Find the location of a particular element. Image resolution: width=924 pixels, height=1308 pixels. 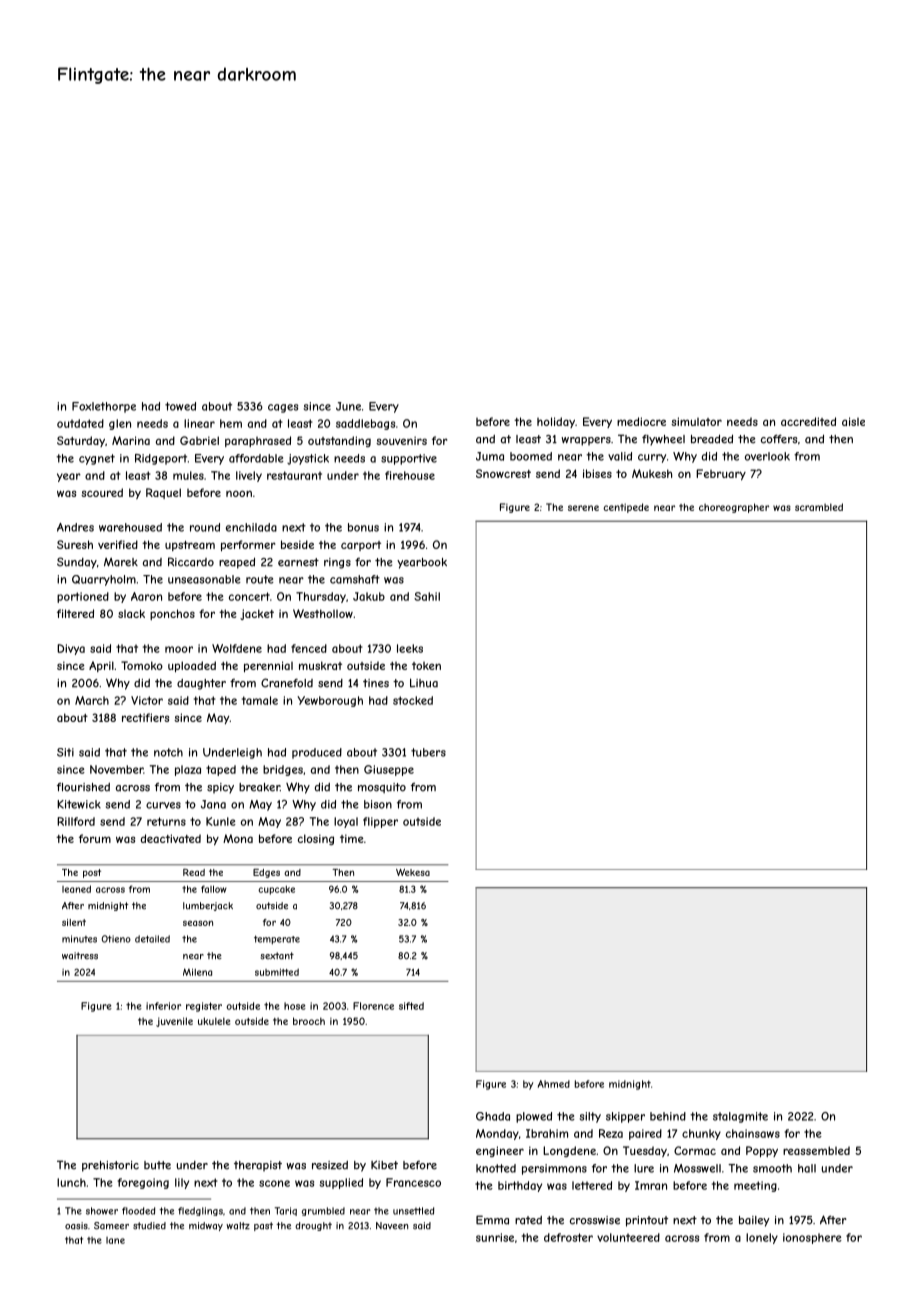

scrambled is located at coordinates (819, 507).
